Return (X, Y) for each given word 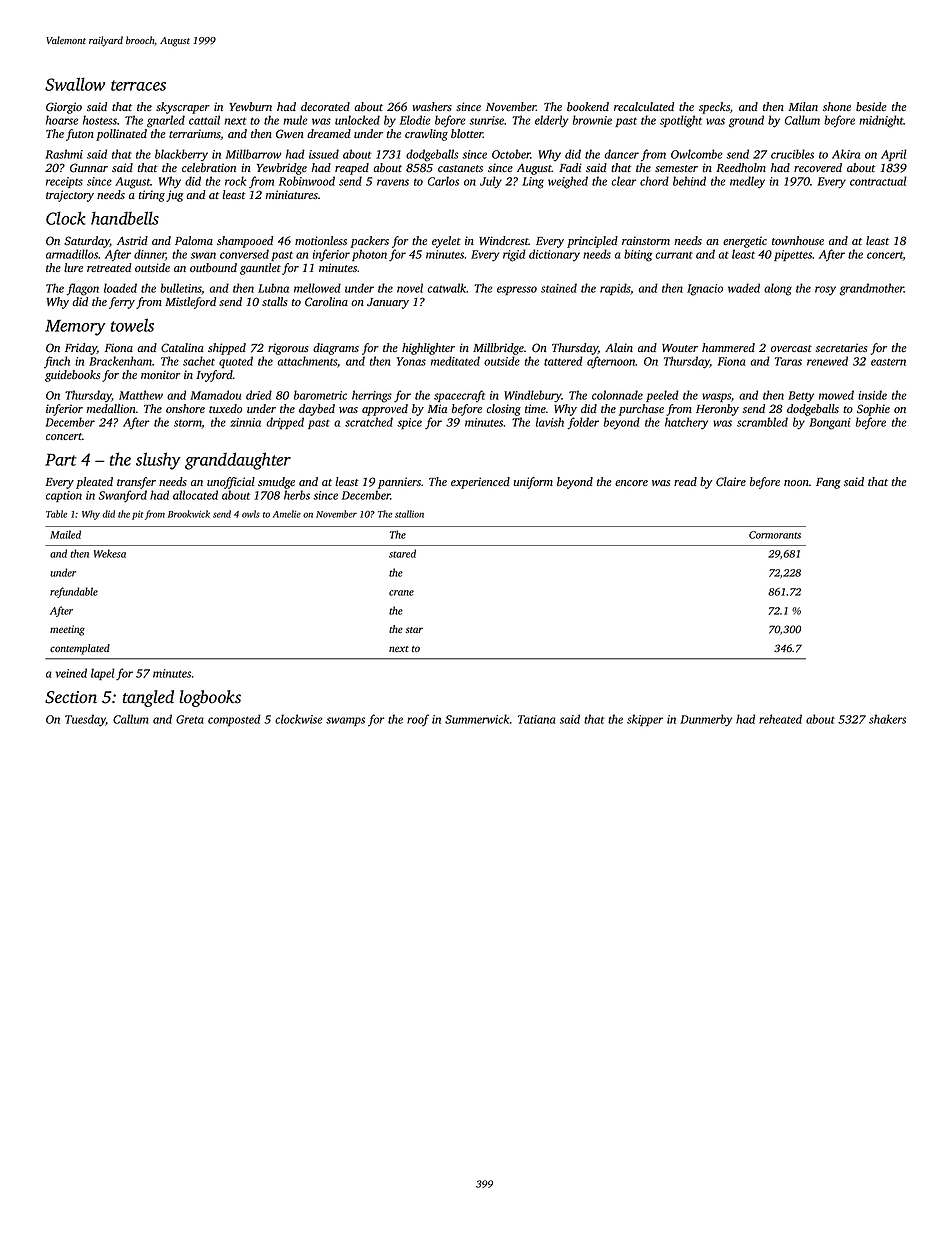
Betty (801, 397)
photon (369, 255)
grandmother (871, 289)
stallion (409, 514)
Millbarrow (253, 154)
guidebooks (72, 376)
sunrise (486, 120)
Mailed (65, 534)
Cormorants (775, 535)
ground (746, 121)
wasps (716, 397)
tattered (563, 361)
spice (409, 423)
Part (61, 460)
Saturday (87, 242)
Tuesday (85, 720)
